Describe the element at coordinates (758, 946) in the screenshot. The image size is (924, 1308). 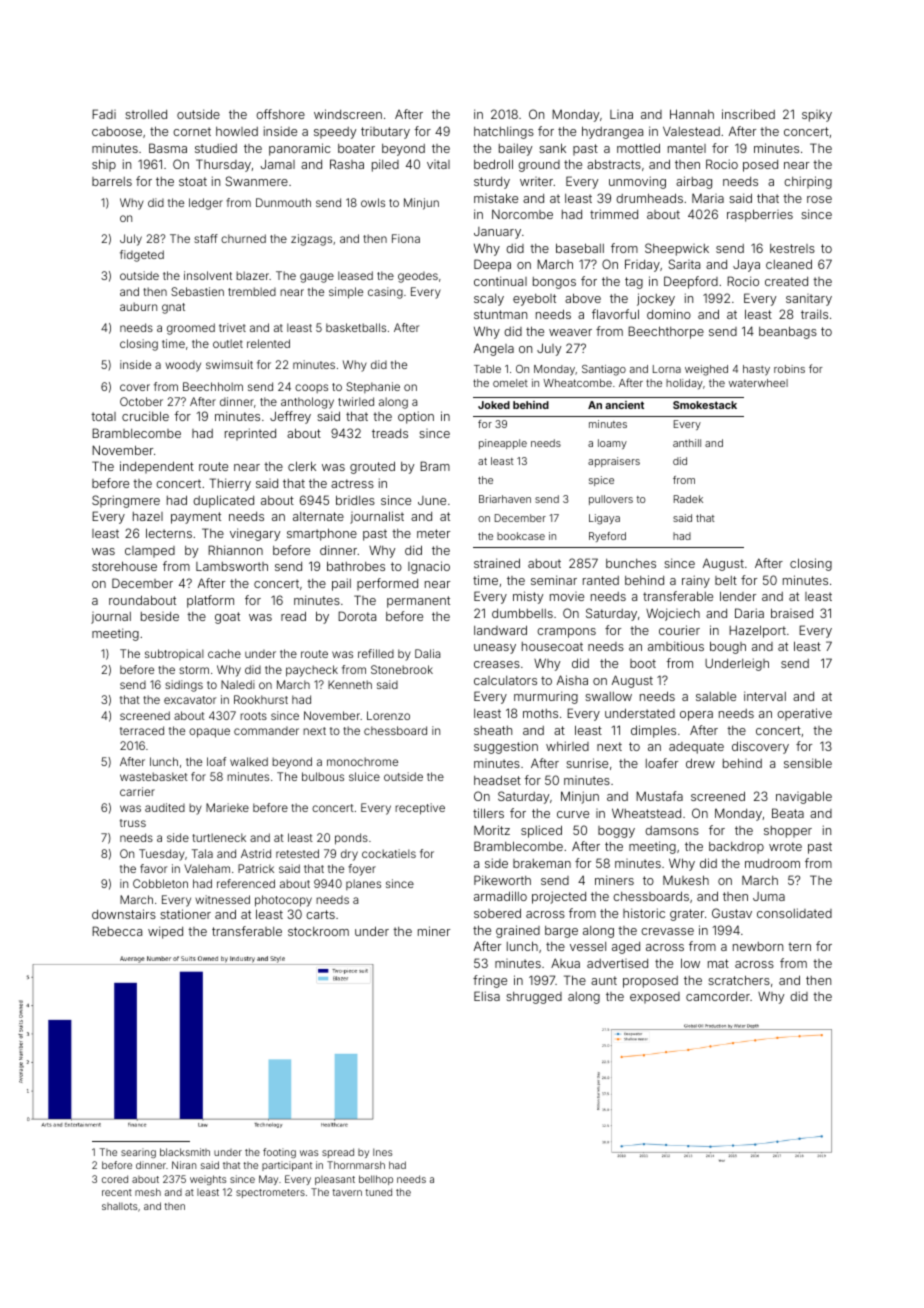
I see `newborn` at that location.
